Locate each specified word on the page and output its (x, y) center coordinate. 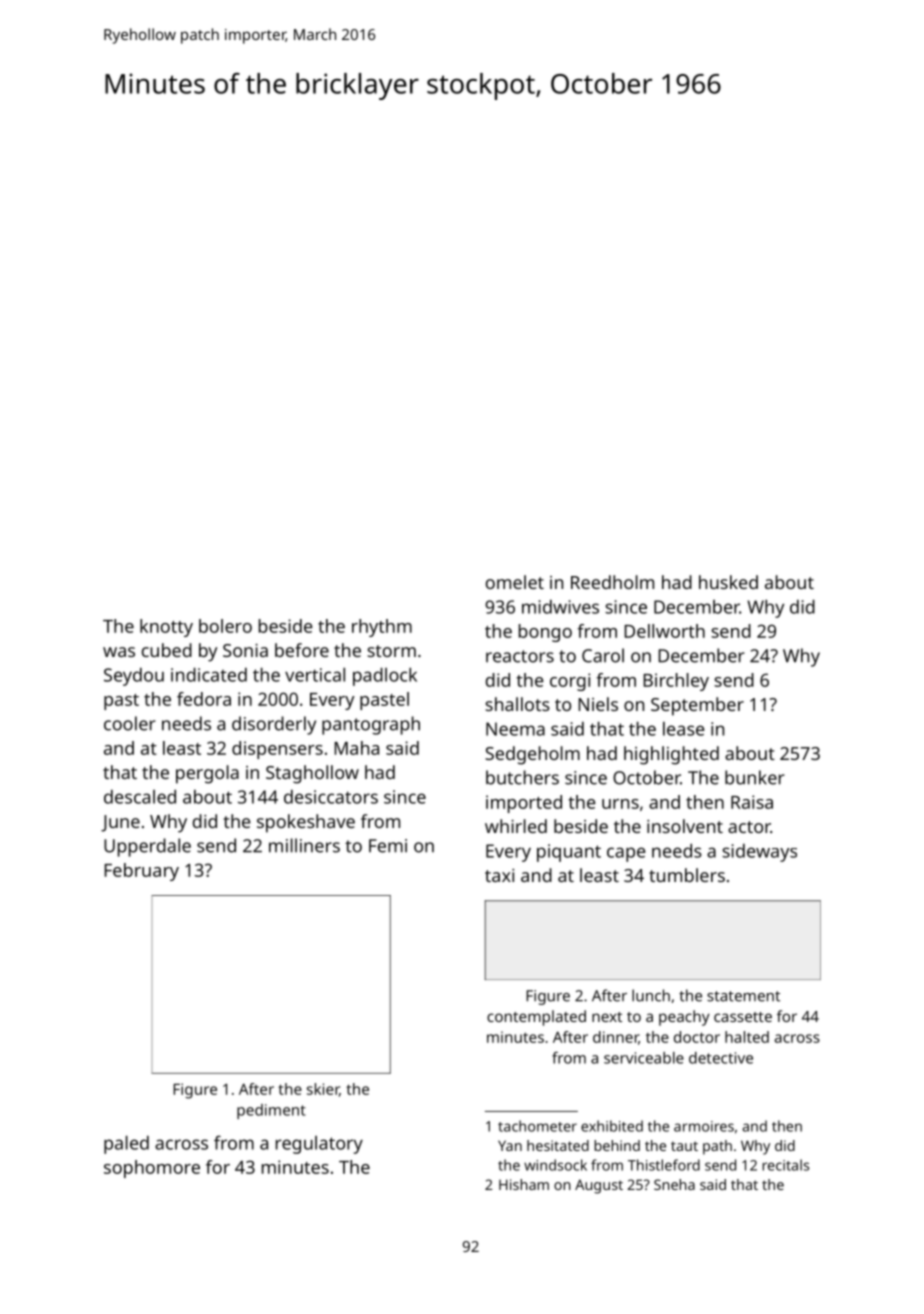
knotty (166, 628)
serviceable (644, 1058)
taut (684, 1146)
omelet (515, 582)
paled (126, 1145)
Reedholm (612, 582)
